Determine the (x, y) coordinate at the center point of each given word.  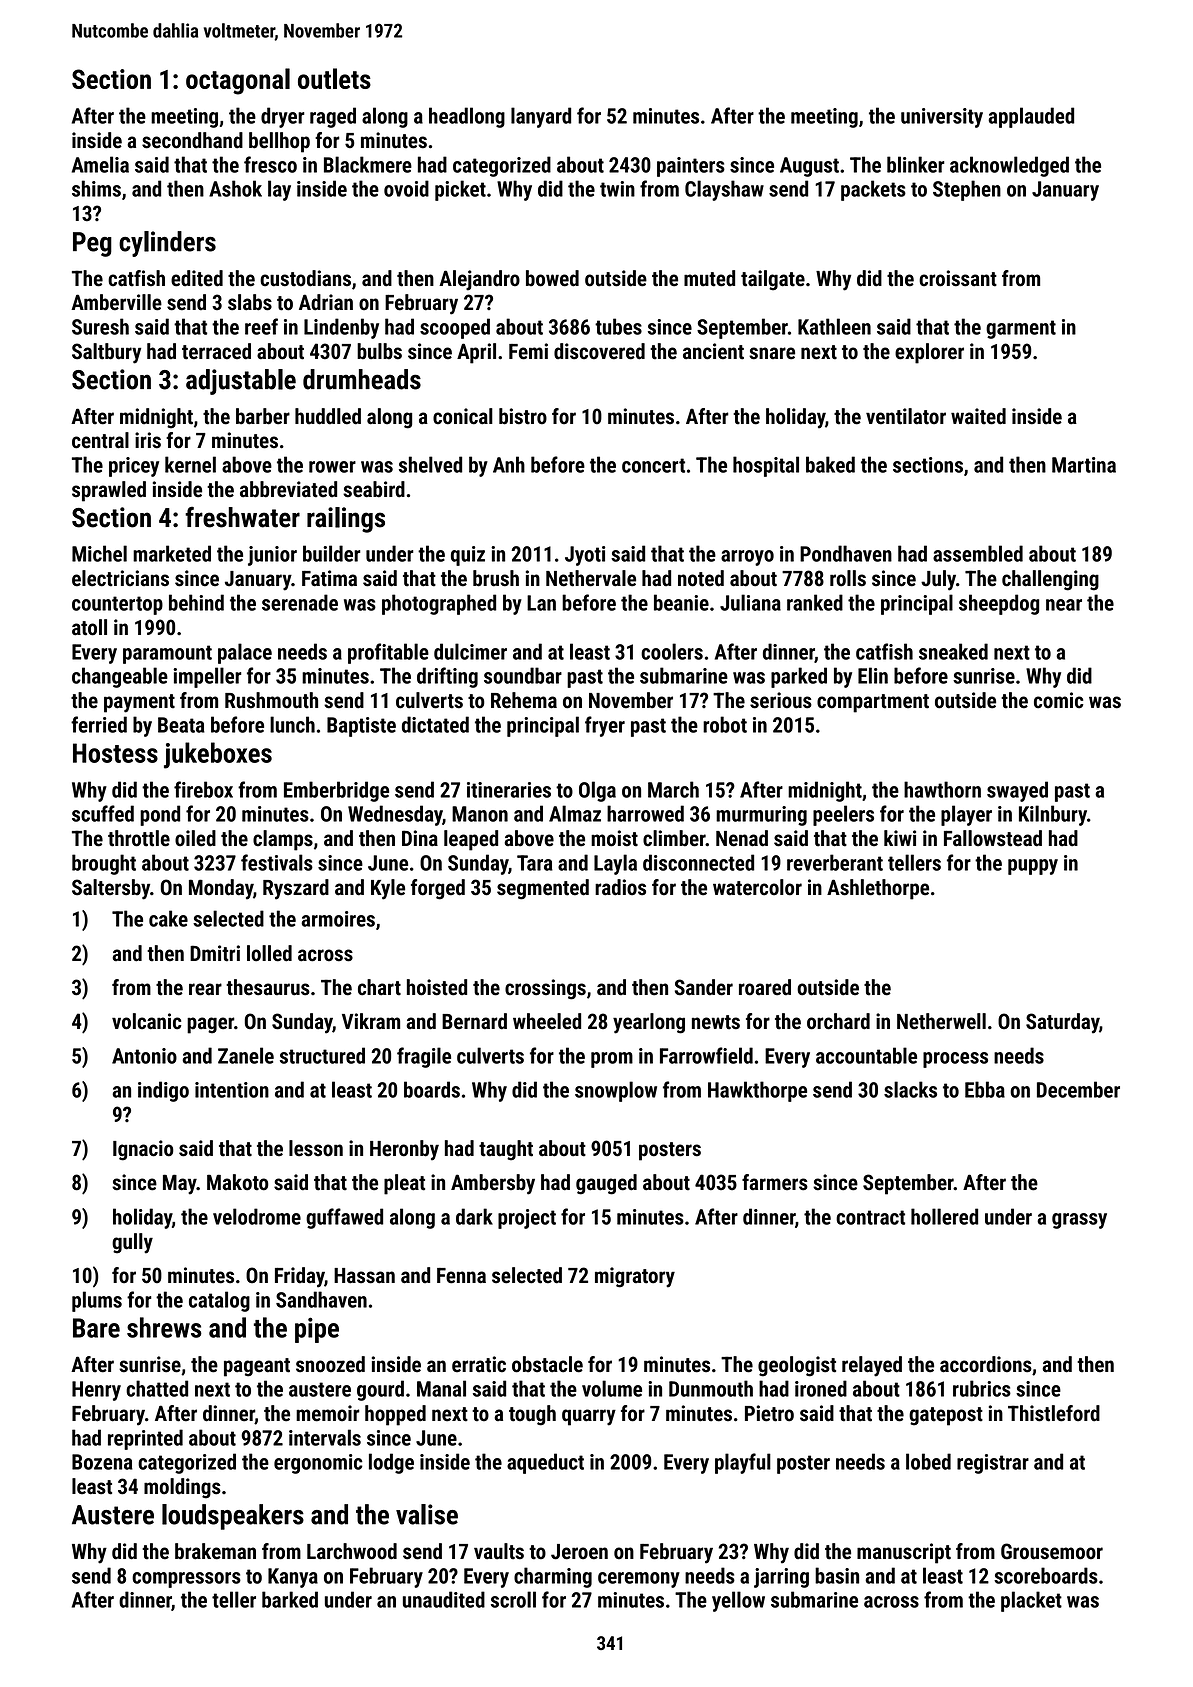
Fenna (461, 1276)
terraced (216, 351)
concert (653, 465)
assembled (978, 553)
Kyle (388, 889)
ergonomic (318, 1464)
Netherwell (941, 1021)
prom (612, 1060)
